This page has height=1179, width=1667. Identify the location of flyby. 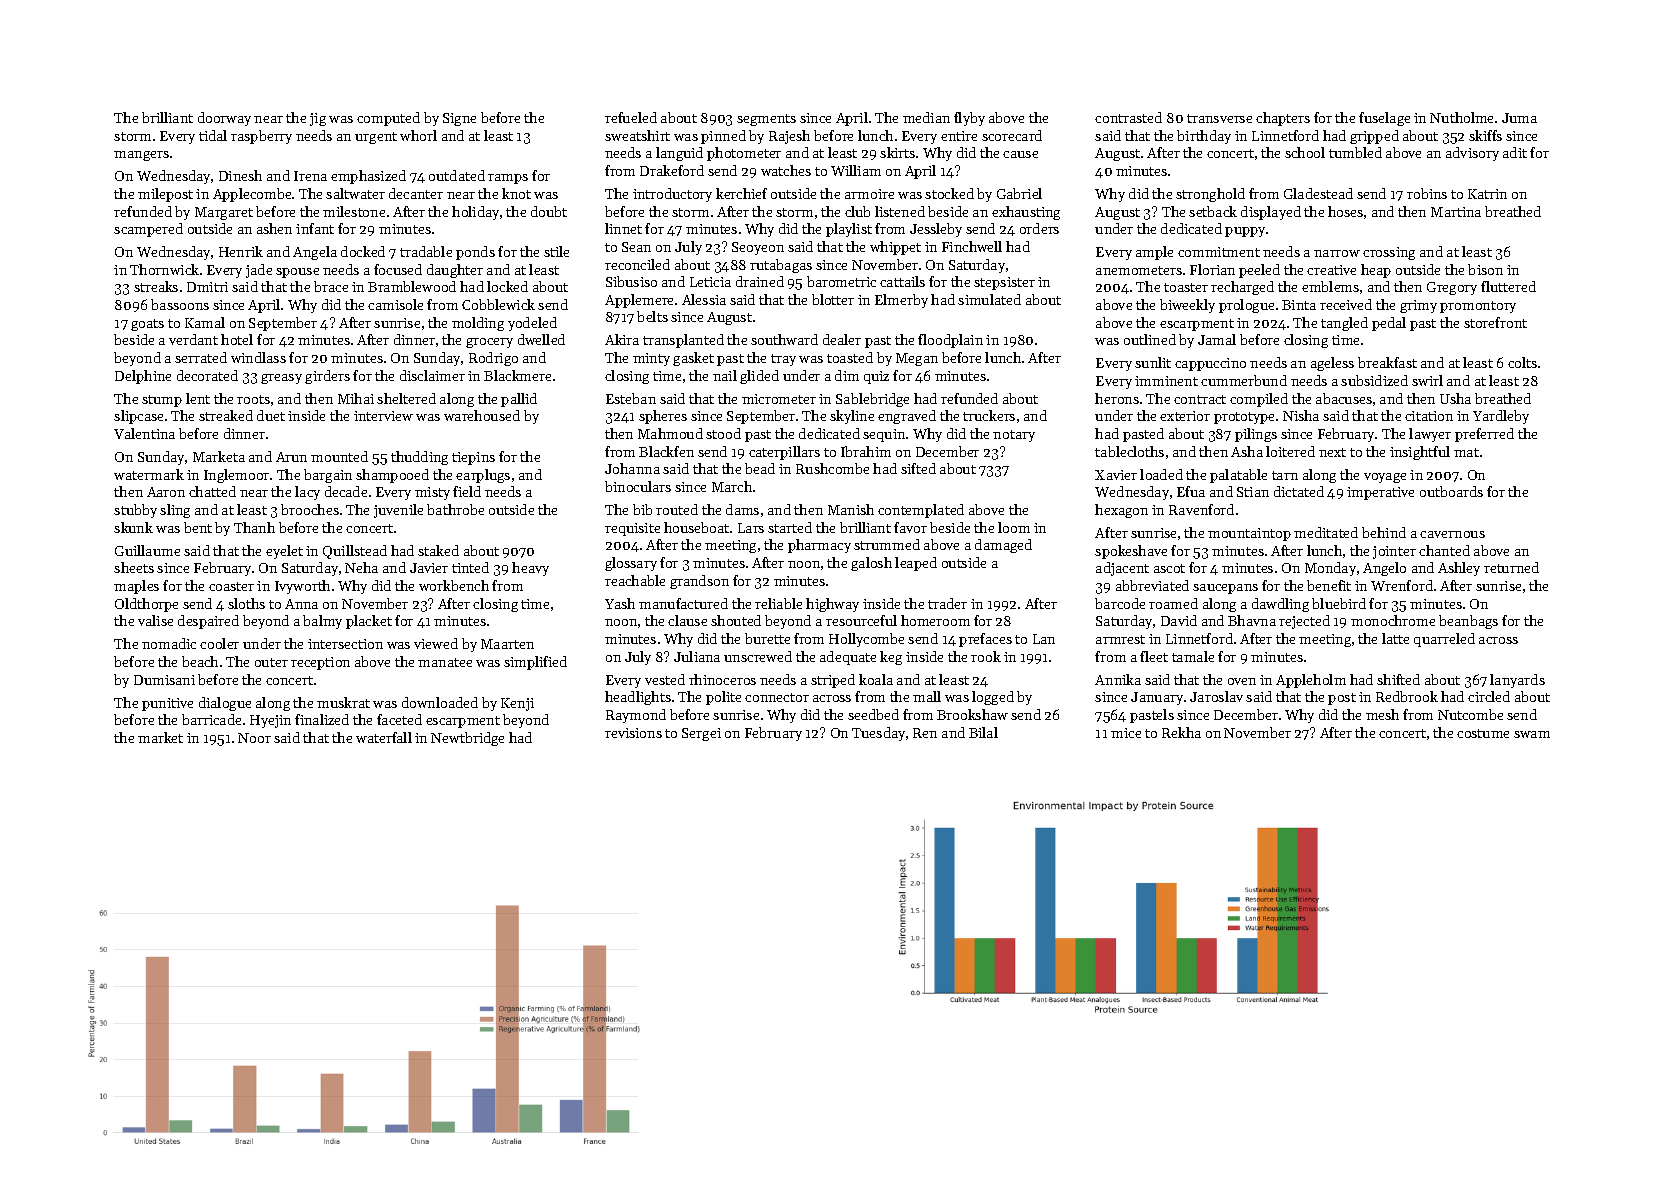
(969, 119).
